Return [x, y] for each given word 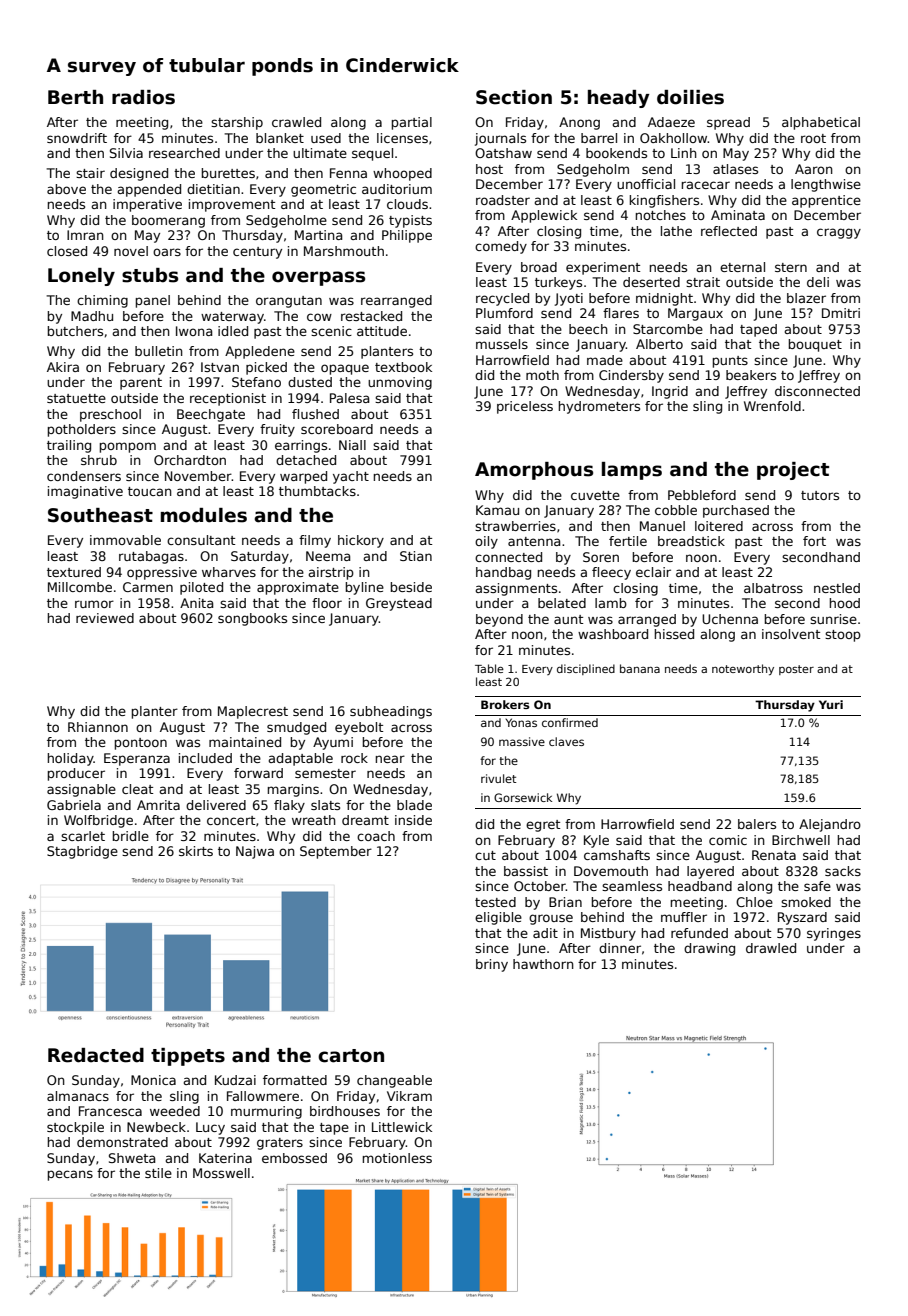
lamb [611, 603]
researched [184, 153]
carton [351, 1056]
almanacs [78, 1096]
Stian [416, 556]
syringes [834, 934]
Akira [63, 367]
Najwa [255, 852]
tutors [820, 495]
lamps [632, 471]
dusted [310, 382]
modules [204, 515]
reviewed [105, 618]
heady [619, 99]
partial [412, 123]
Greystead [399, 604]
